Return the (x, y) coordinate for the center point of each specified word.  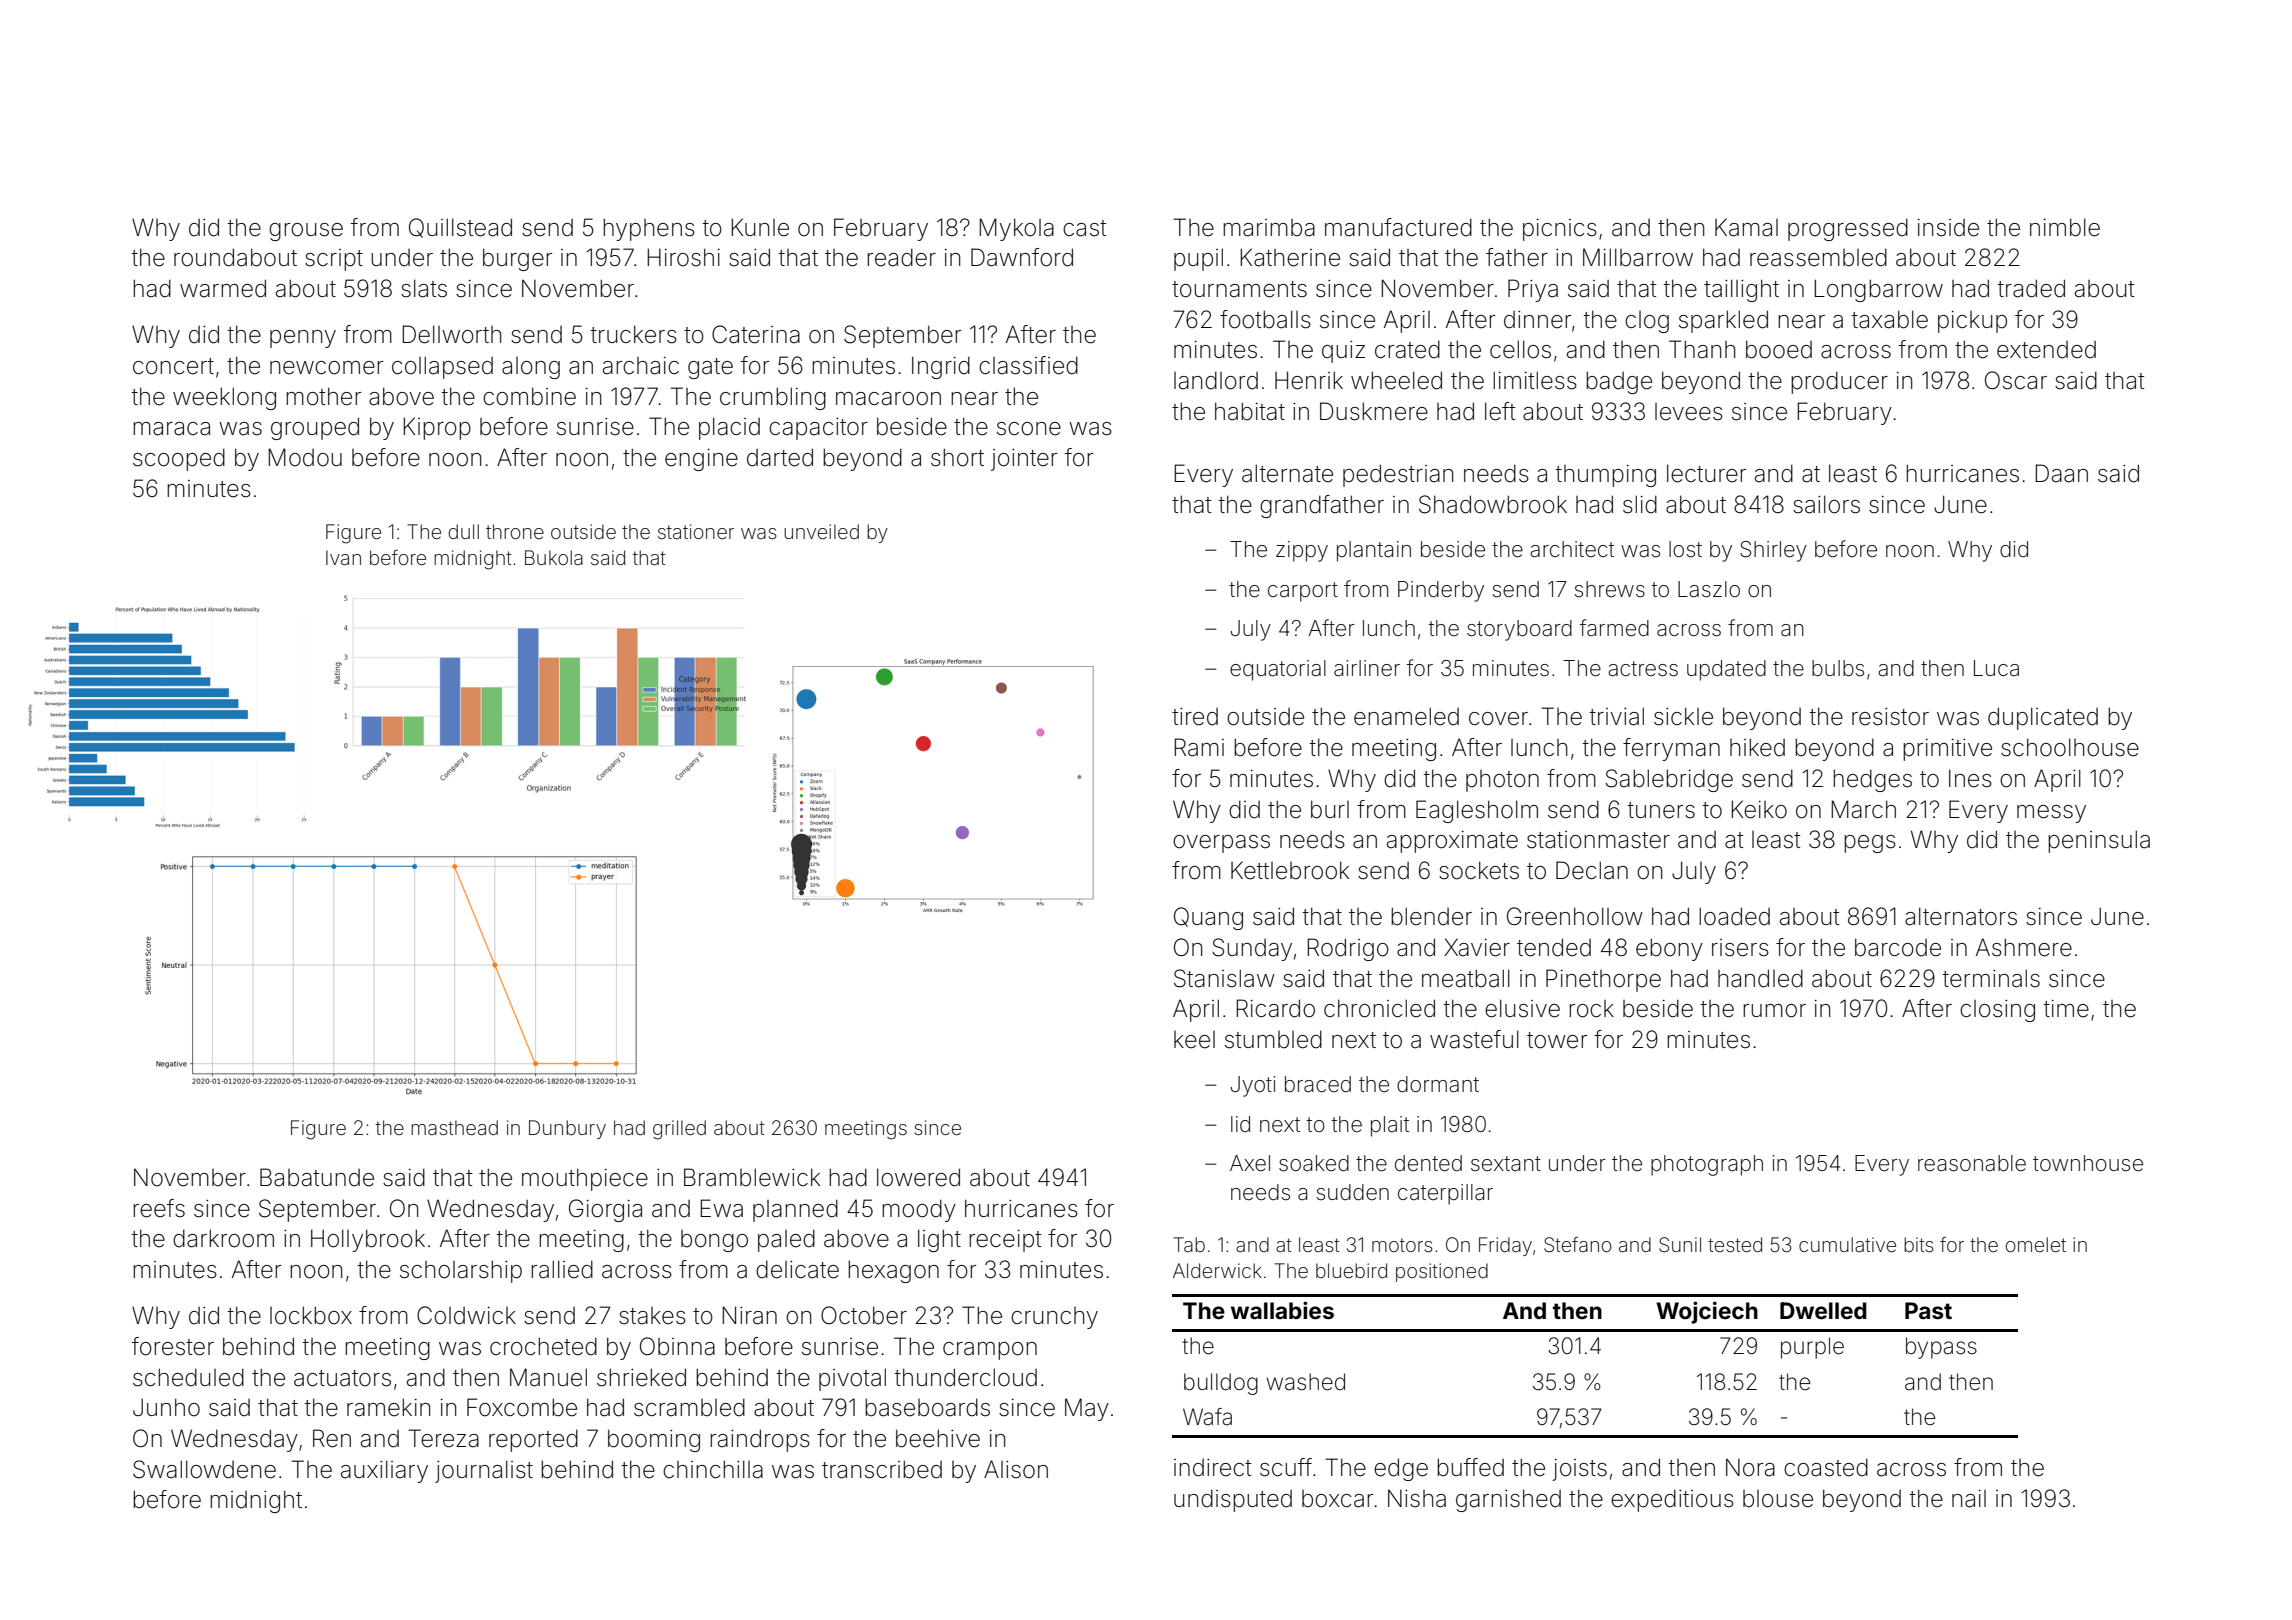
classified (1028, 365)
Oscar (2016, 380)
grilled (679, 1130)
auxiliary (384, 1471)
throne (515, 531)
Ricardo (1275, 1008)
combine (529, 396)
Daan (2061, 473)
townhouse (2088, 1163)
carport (1303, 592)
